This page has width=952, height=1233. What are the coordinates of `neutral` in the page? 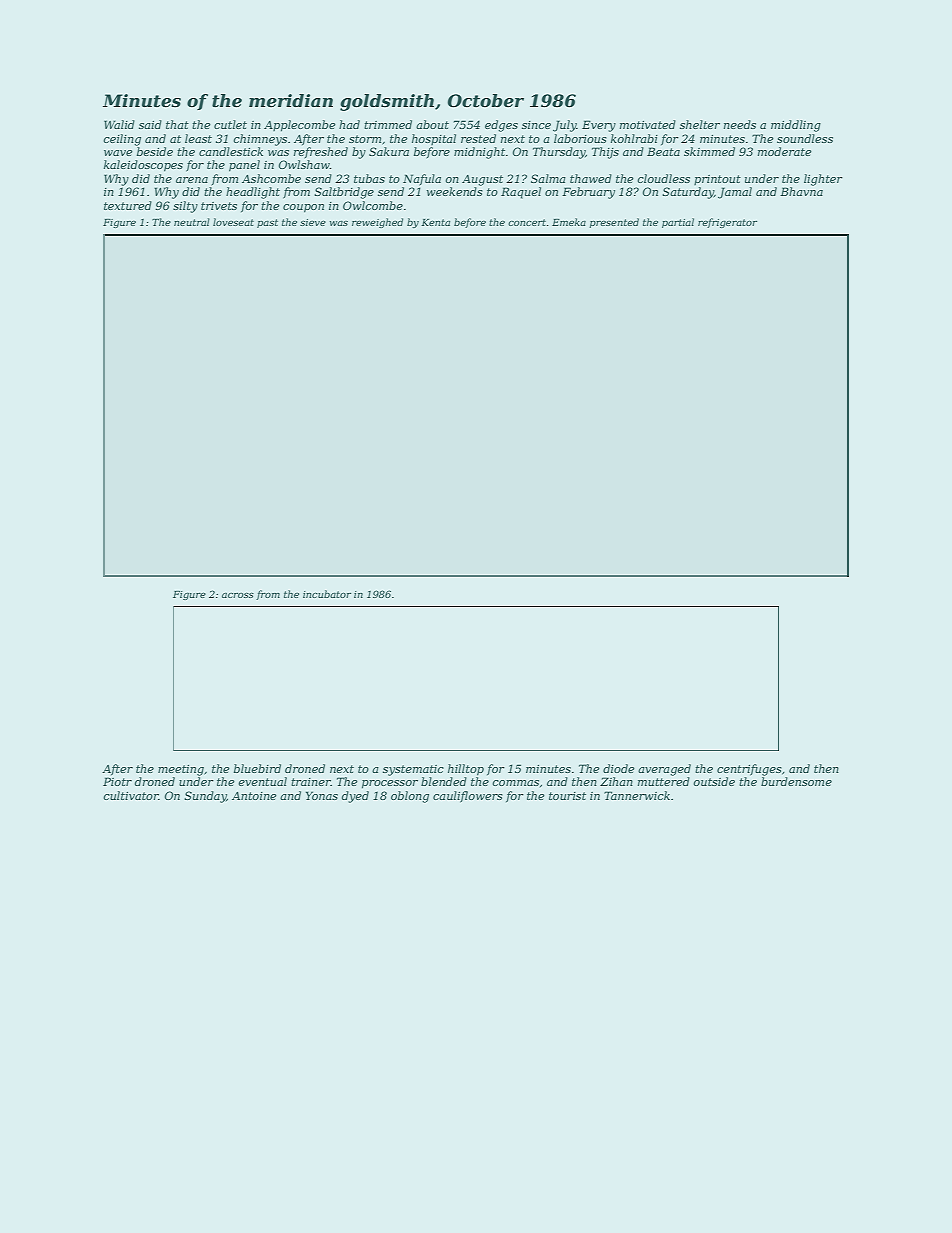 It's located at (192, 222).
